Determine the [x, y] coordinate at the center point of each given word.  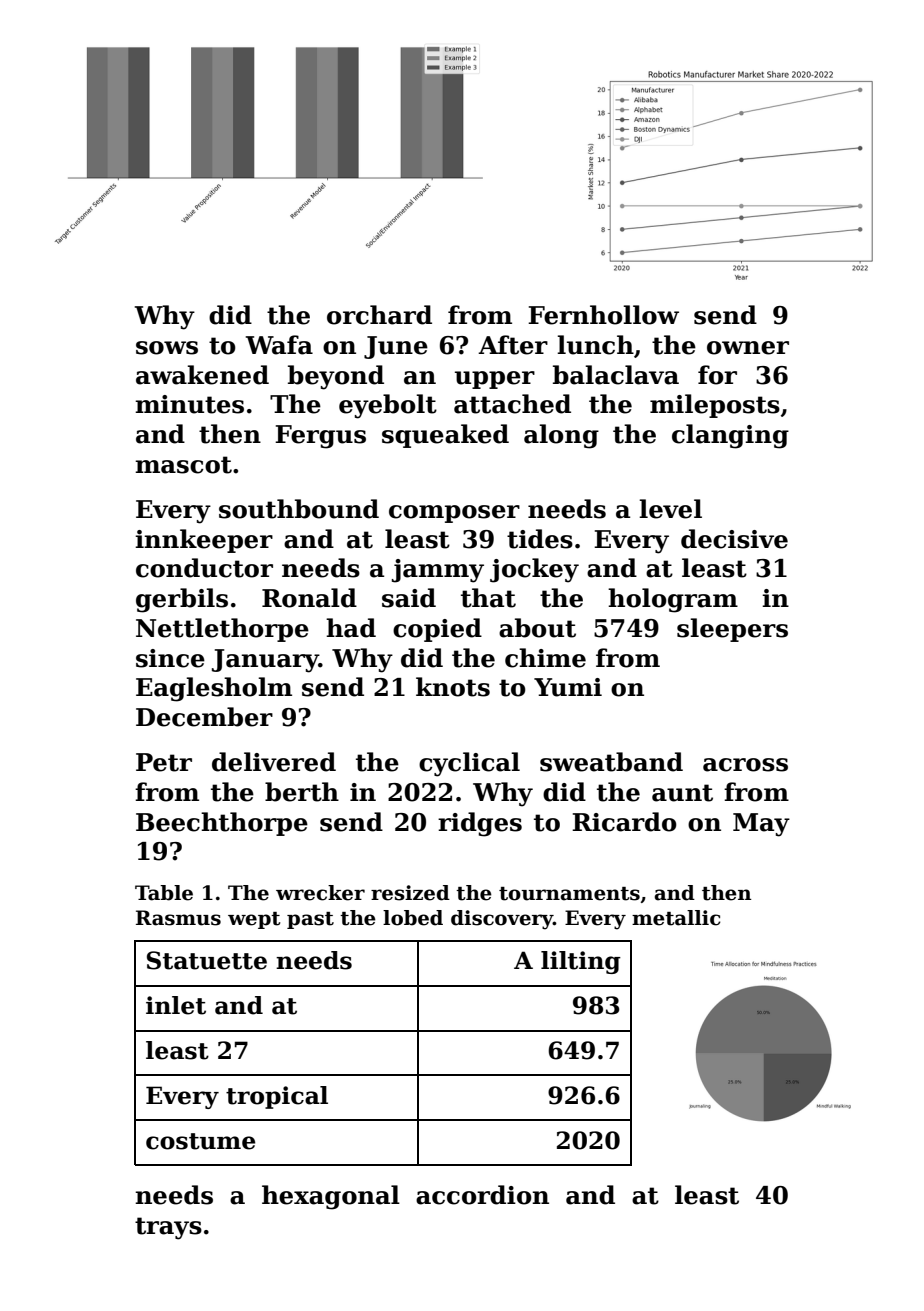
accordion [482, 1195]
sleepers [732, 630]
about [537, 628]
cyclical [469, 764]
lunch [595, 345]
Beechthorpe [222, 824]
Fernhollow [603, 315]
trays [168, 1228]
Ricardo [624, 822]
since [170, 658]
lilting [581, 962]
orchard [379, 315]
